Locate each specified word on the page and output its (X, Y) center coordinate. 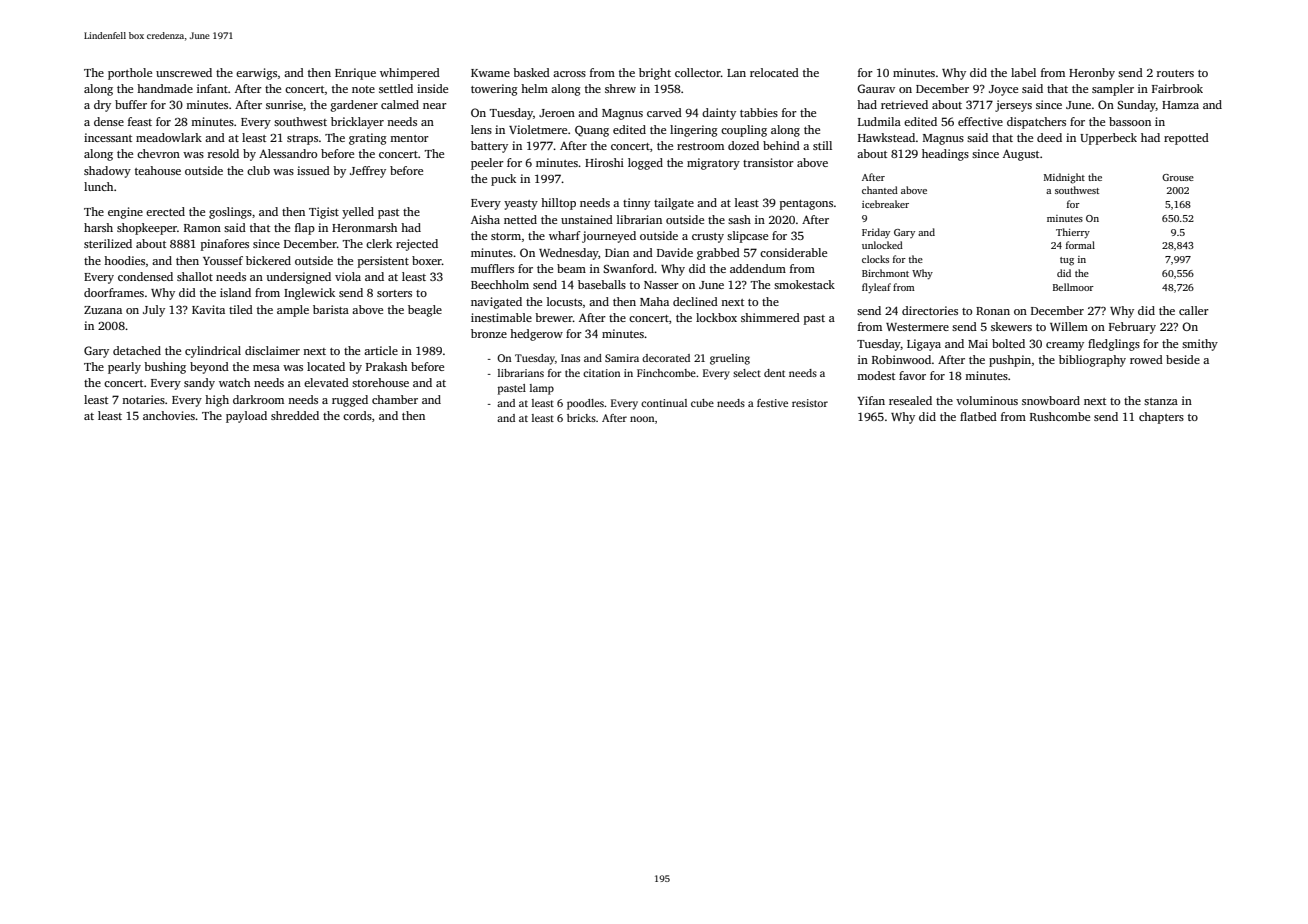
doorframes (114, 292)
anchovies (169, 415)
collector (698, 72)
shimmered (770, 317)
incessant (108, 137)
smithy (1200, 345)
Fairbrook (1177, 88)
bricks (581, 418)
